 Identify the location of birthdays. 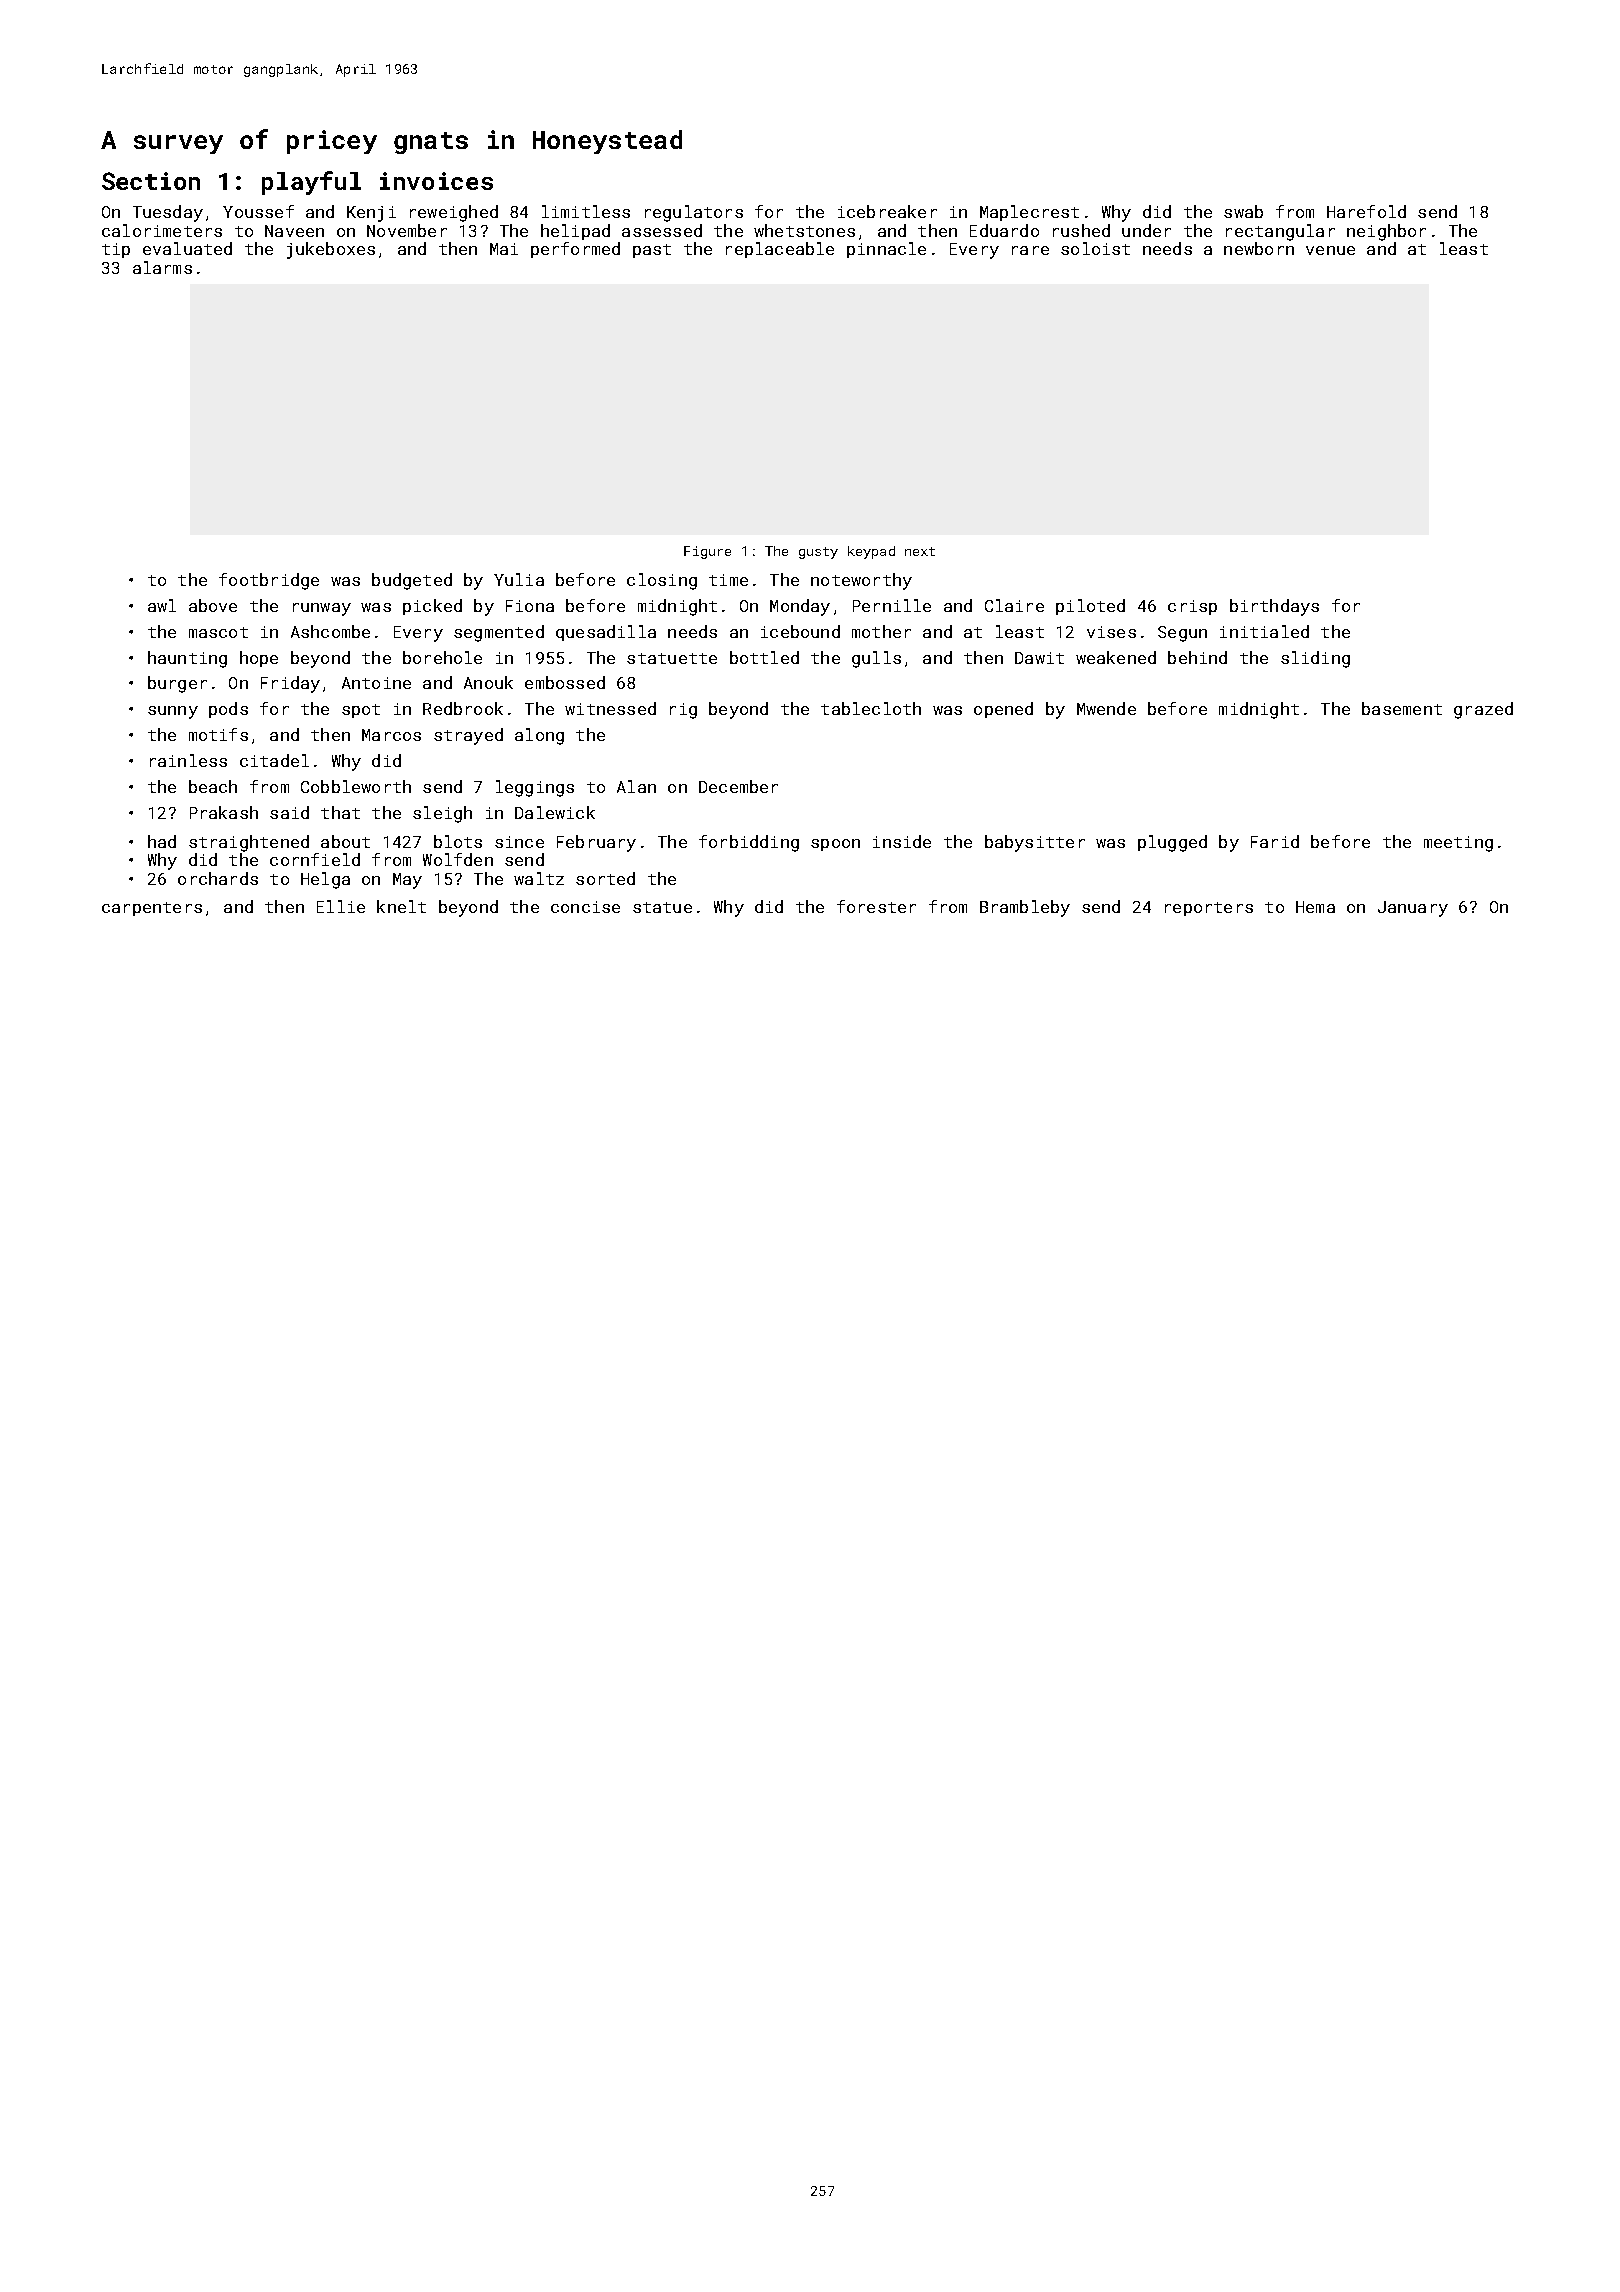
(1274, 607).
